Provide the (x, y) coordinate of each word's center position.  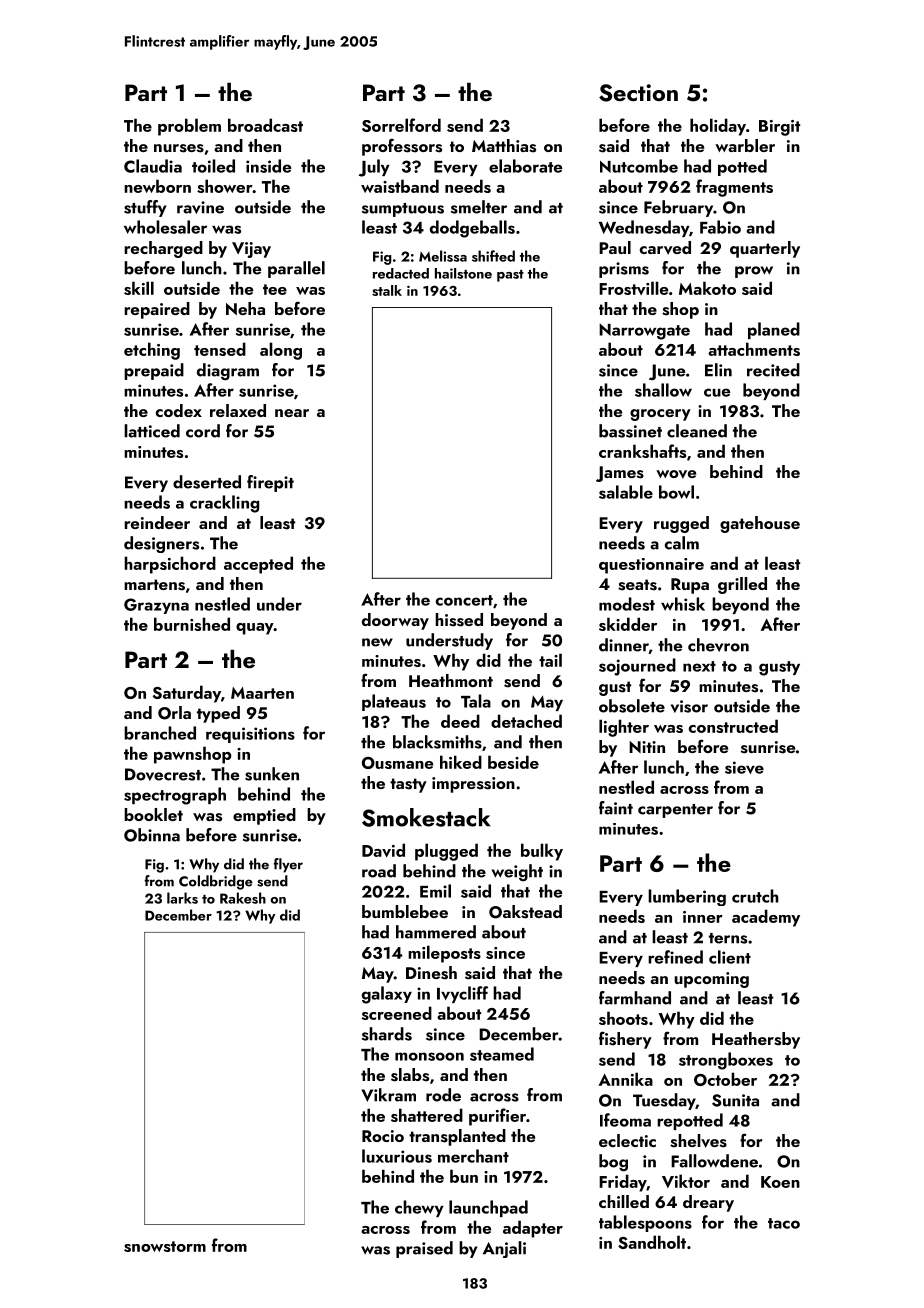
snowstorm (165, 1246)
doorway (395, 621)
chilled (624, 1201)
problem (189, 127)
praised (424, 1249)
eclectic (627, 1140)
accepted (258, 565)
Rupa (690, 586)
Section (638, 93)
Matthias (504, 146)
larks (182, 898)
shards (387, 1034)
